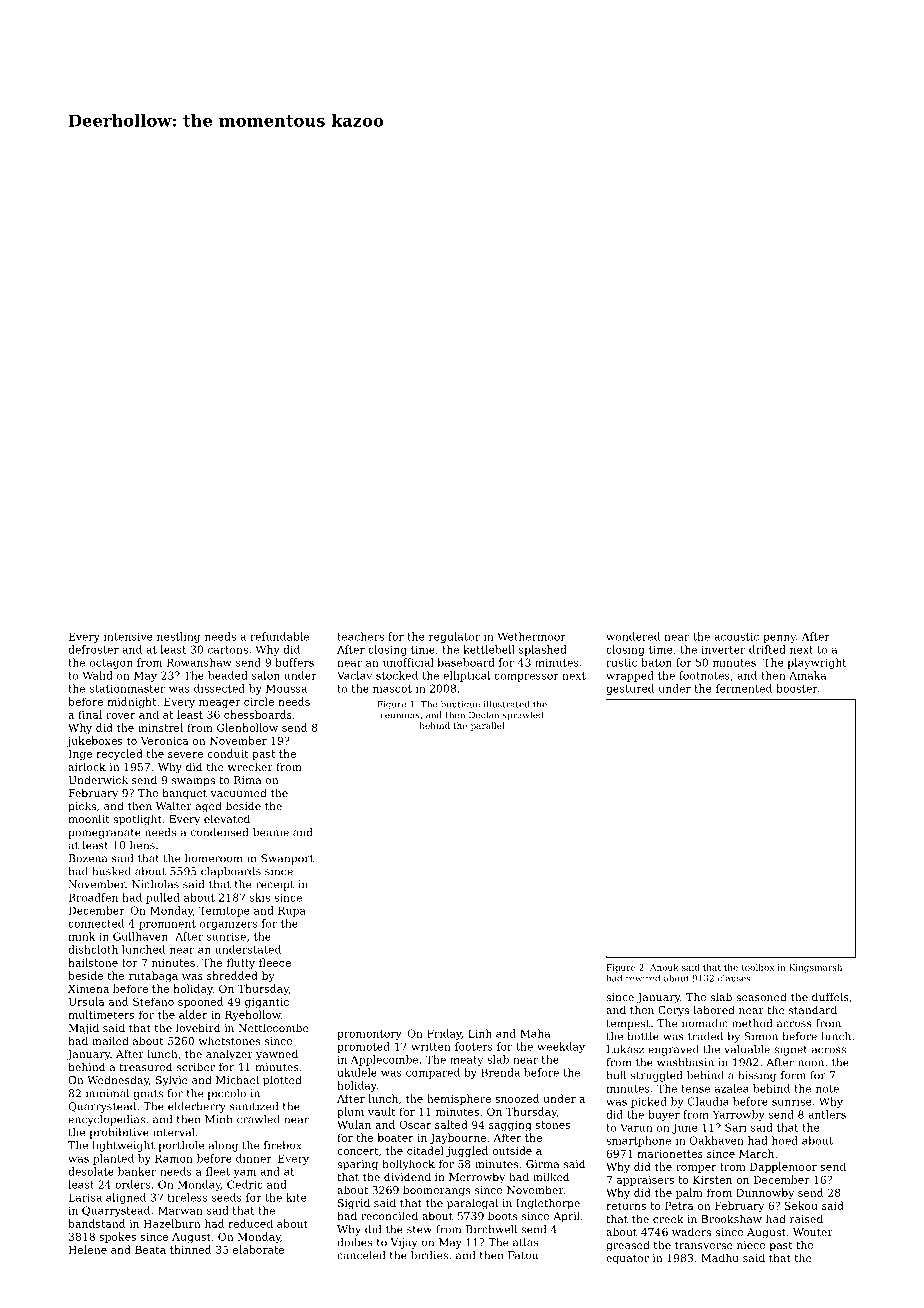 The image size is (924, 1308). What do you see at coordinates (752, 1023) in the screenshot?
I see `method` at bounding box center [752, 1023].
